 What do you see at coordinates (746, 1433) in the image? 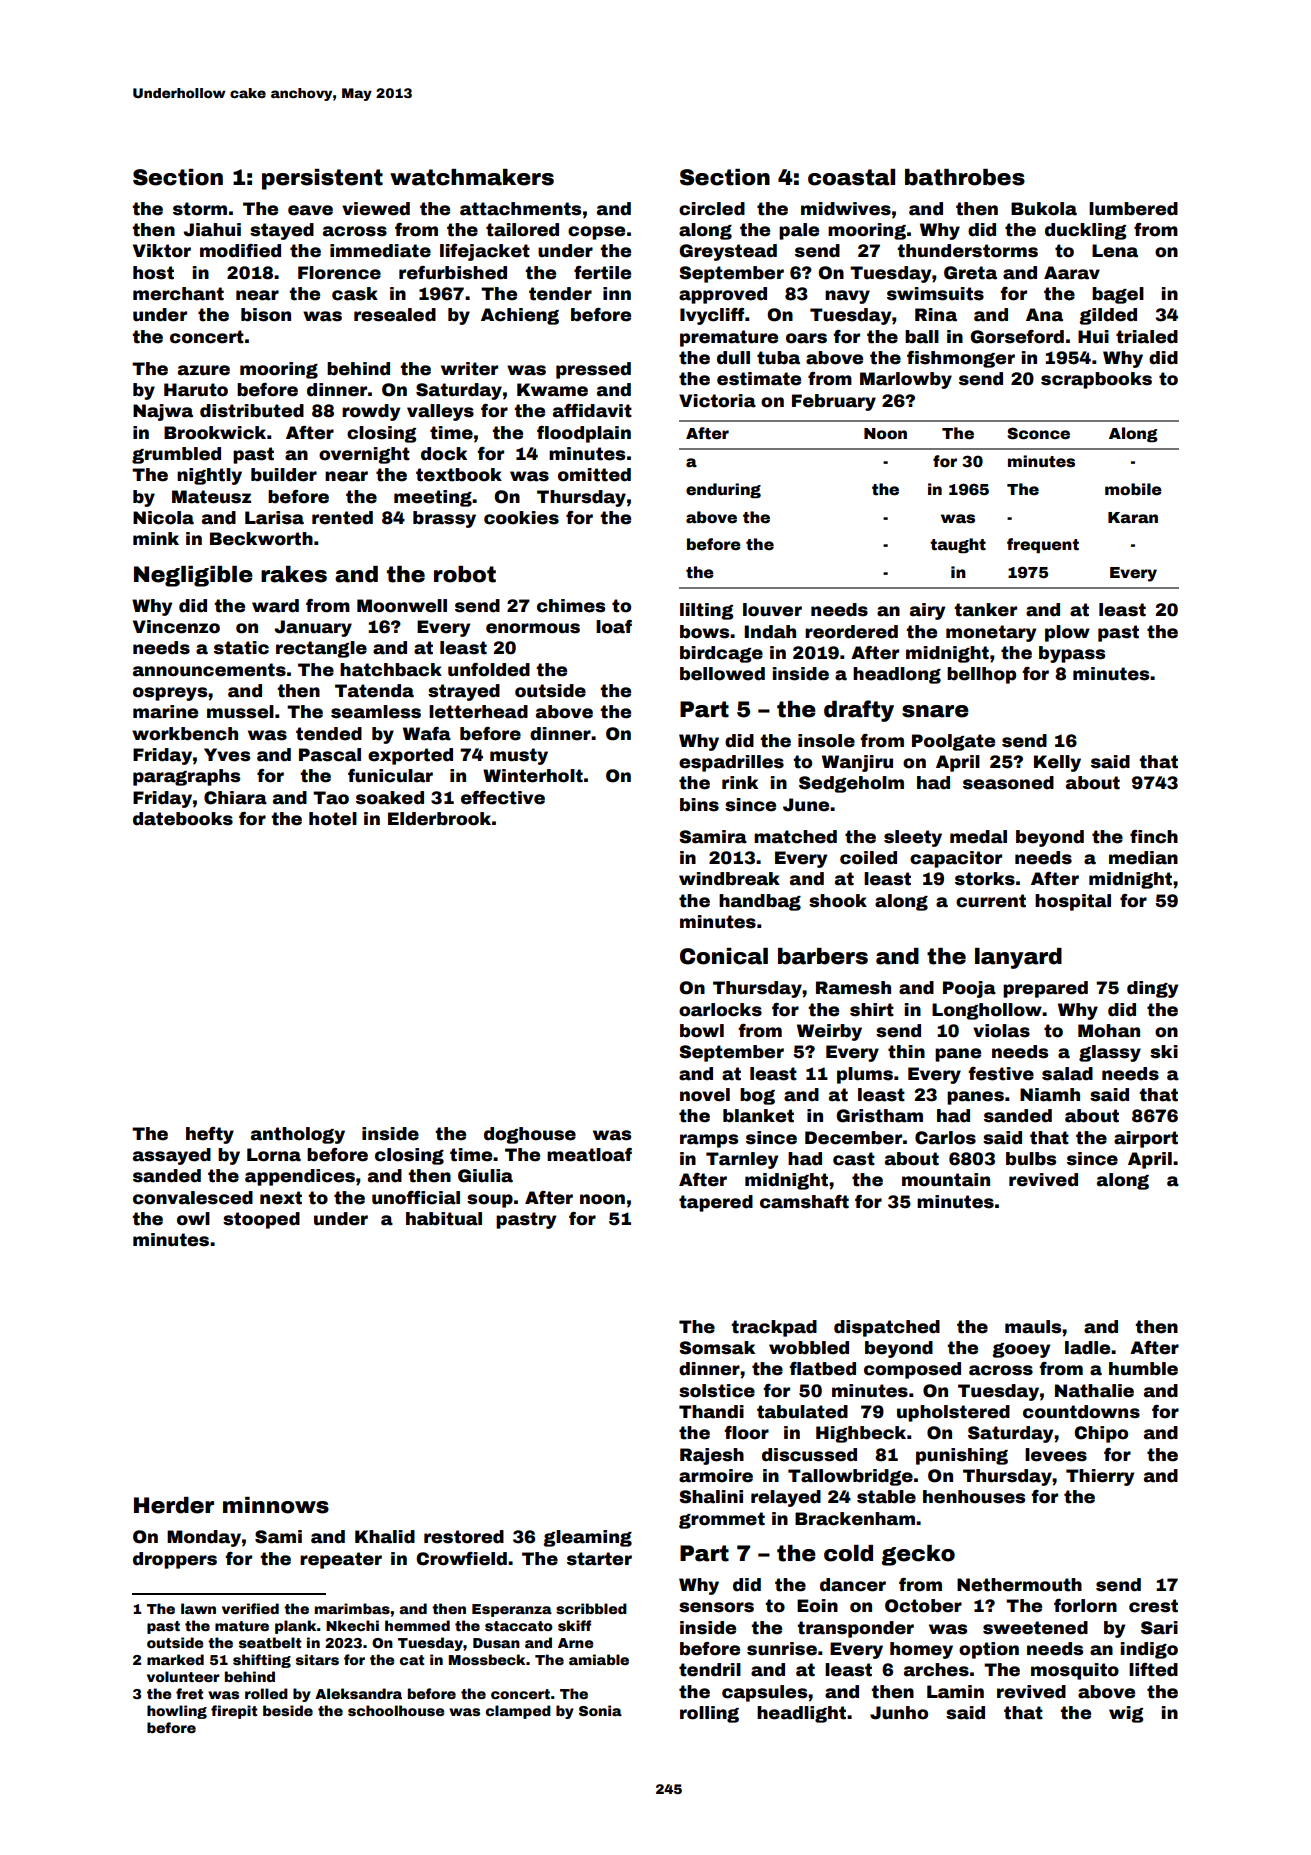
I see `floor` at bounding box center [746, 1433].
